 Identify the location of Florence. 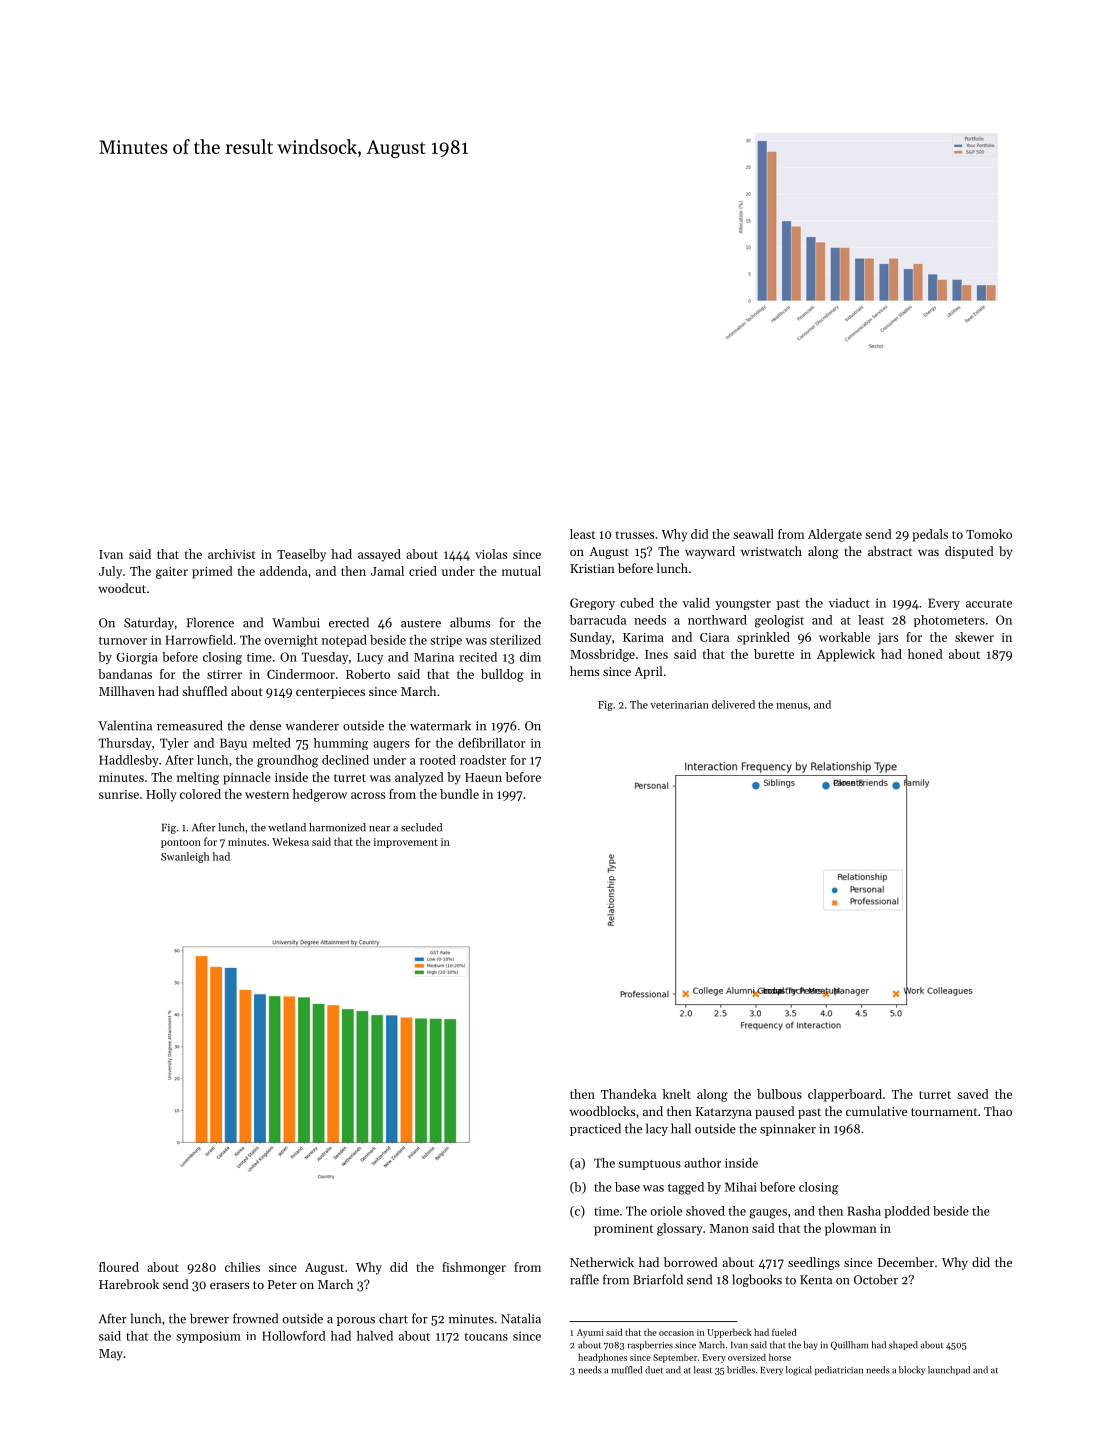
(210, 622).
